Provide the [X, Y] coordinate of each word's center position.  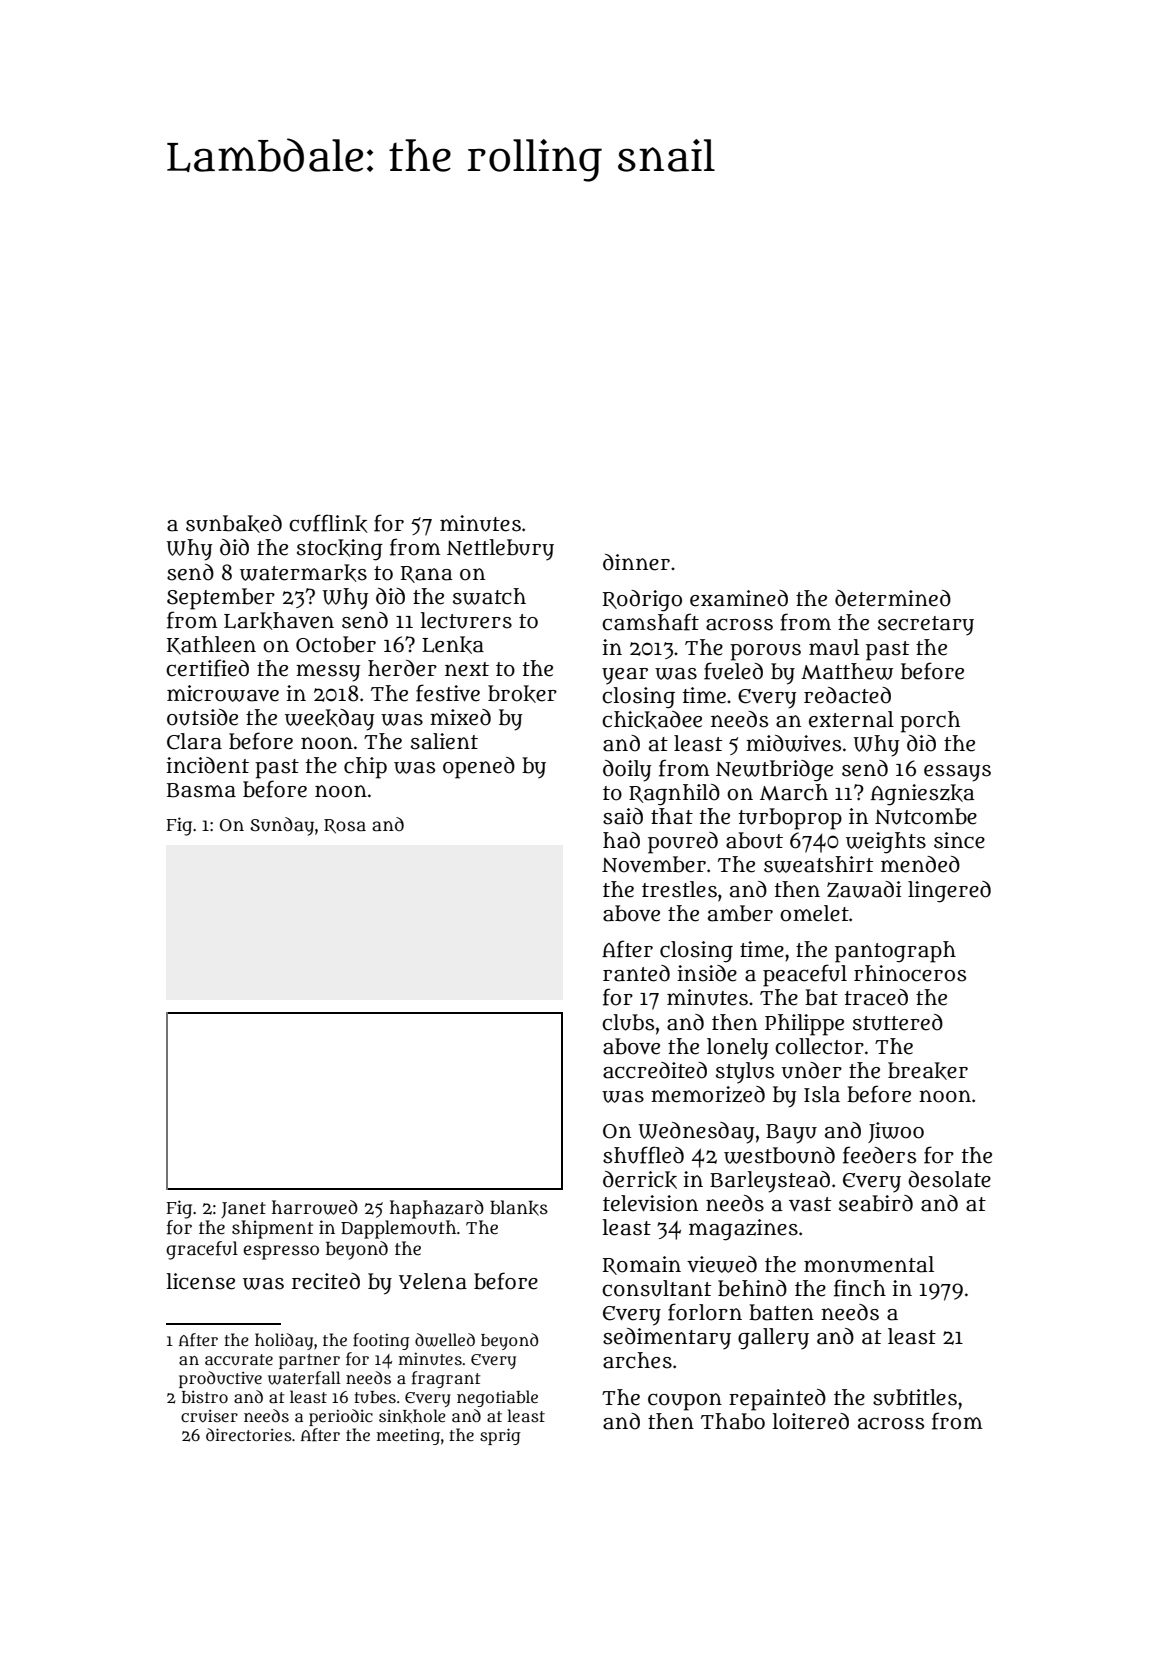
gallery [773, 1339]
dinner [636, 562]
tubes [375, 1397]
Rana [426, 574]
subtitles [915, 1397]
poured [683, 843]
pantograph [895, 952]
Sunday [282, 826]
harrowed [315, 1207]
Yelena [433, 1281]
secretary [926, 626]
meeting [408, 1437]
